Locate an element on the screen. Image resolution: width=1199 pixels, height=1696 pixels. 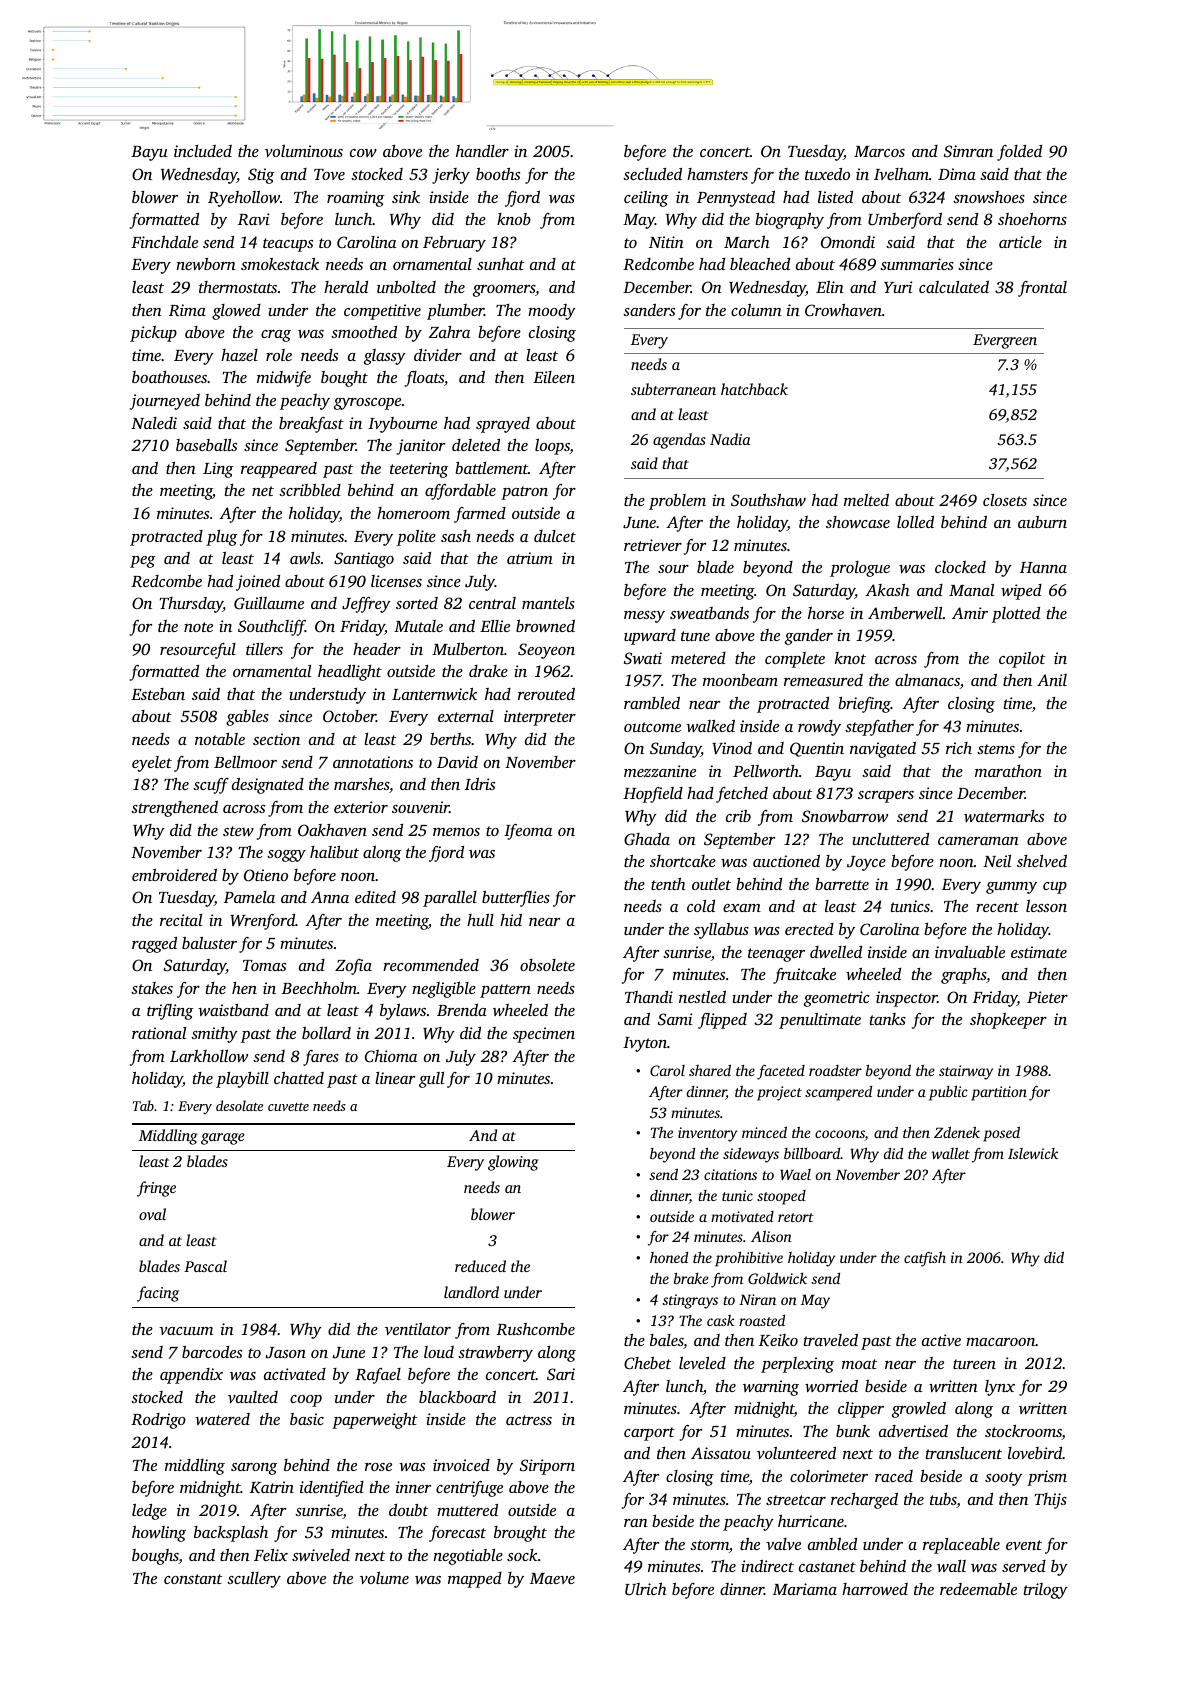
tenth is located at coordinates (668, 884).
